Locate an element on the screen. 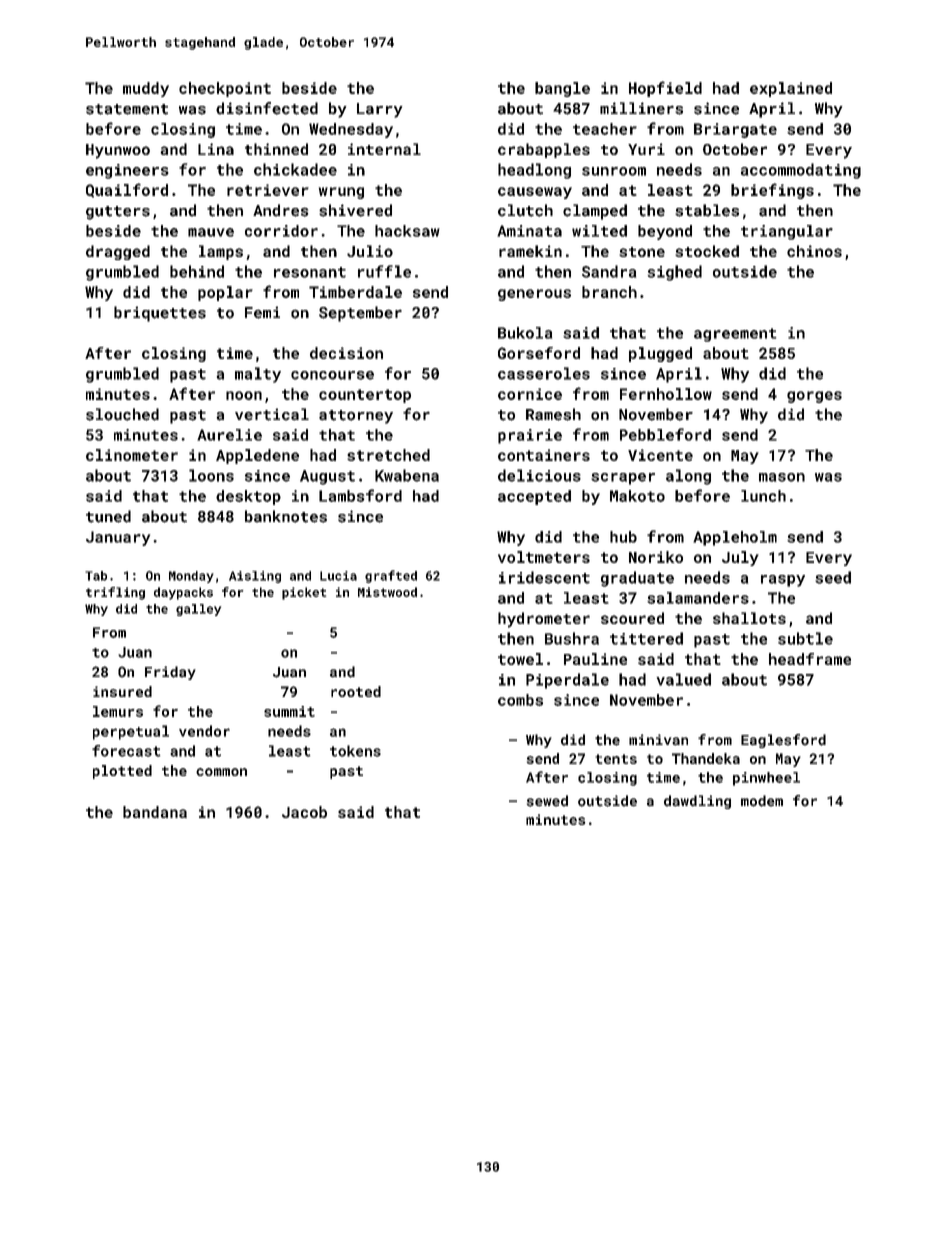 This screenshot has height=1233, width=952. causeway is located at coordinates (535, 193).
